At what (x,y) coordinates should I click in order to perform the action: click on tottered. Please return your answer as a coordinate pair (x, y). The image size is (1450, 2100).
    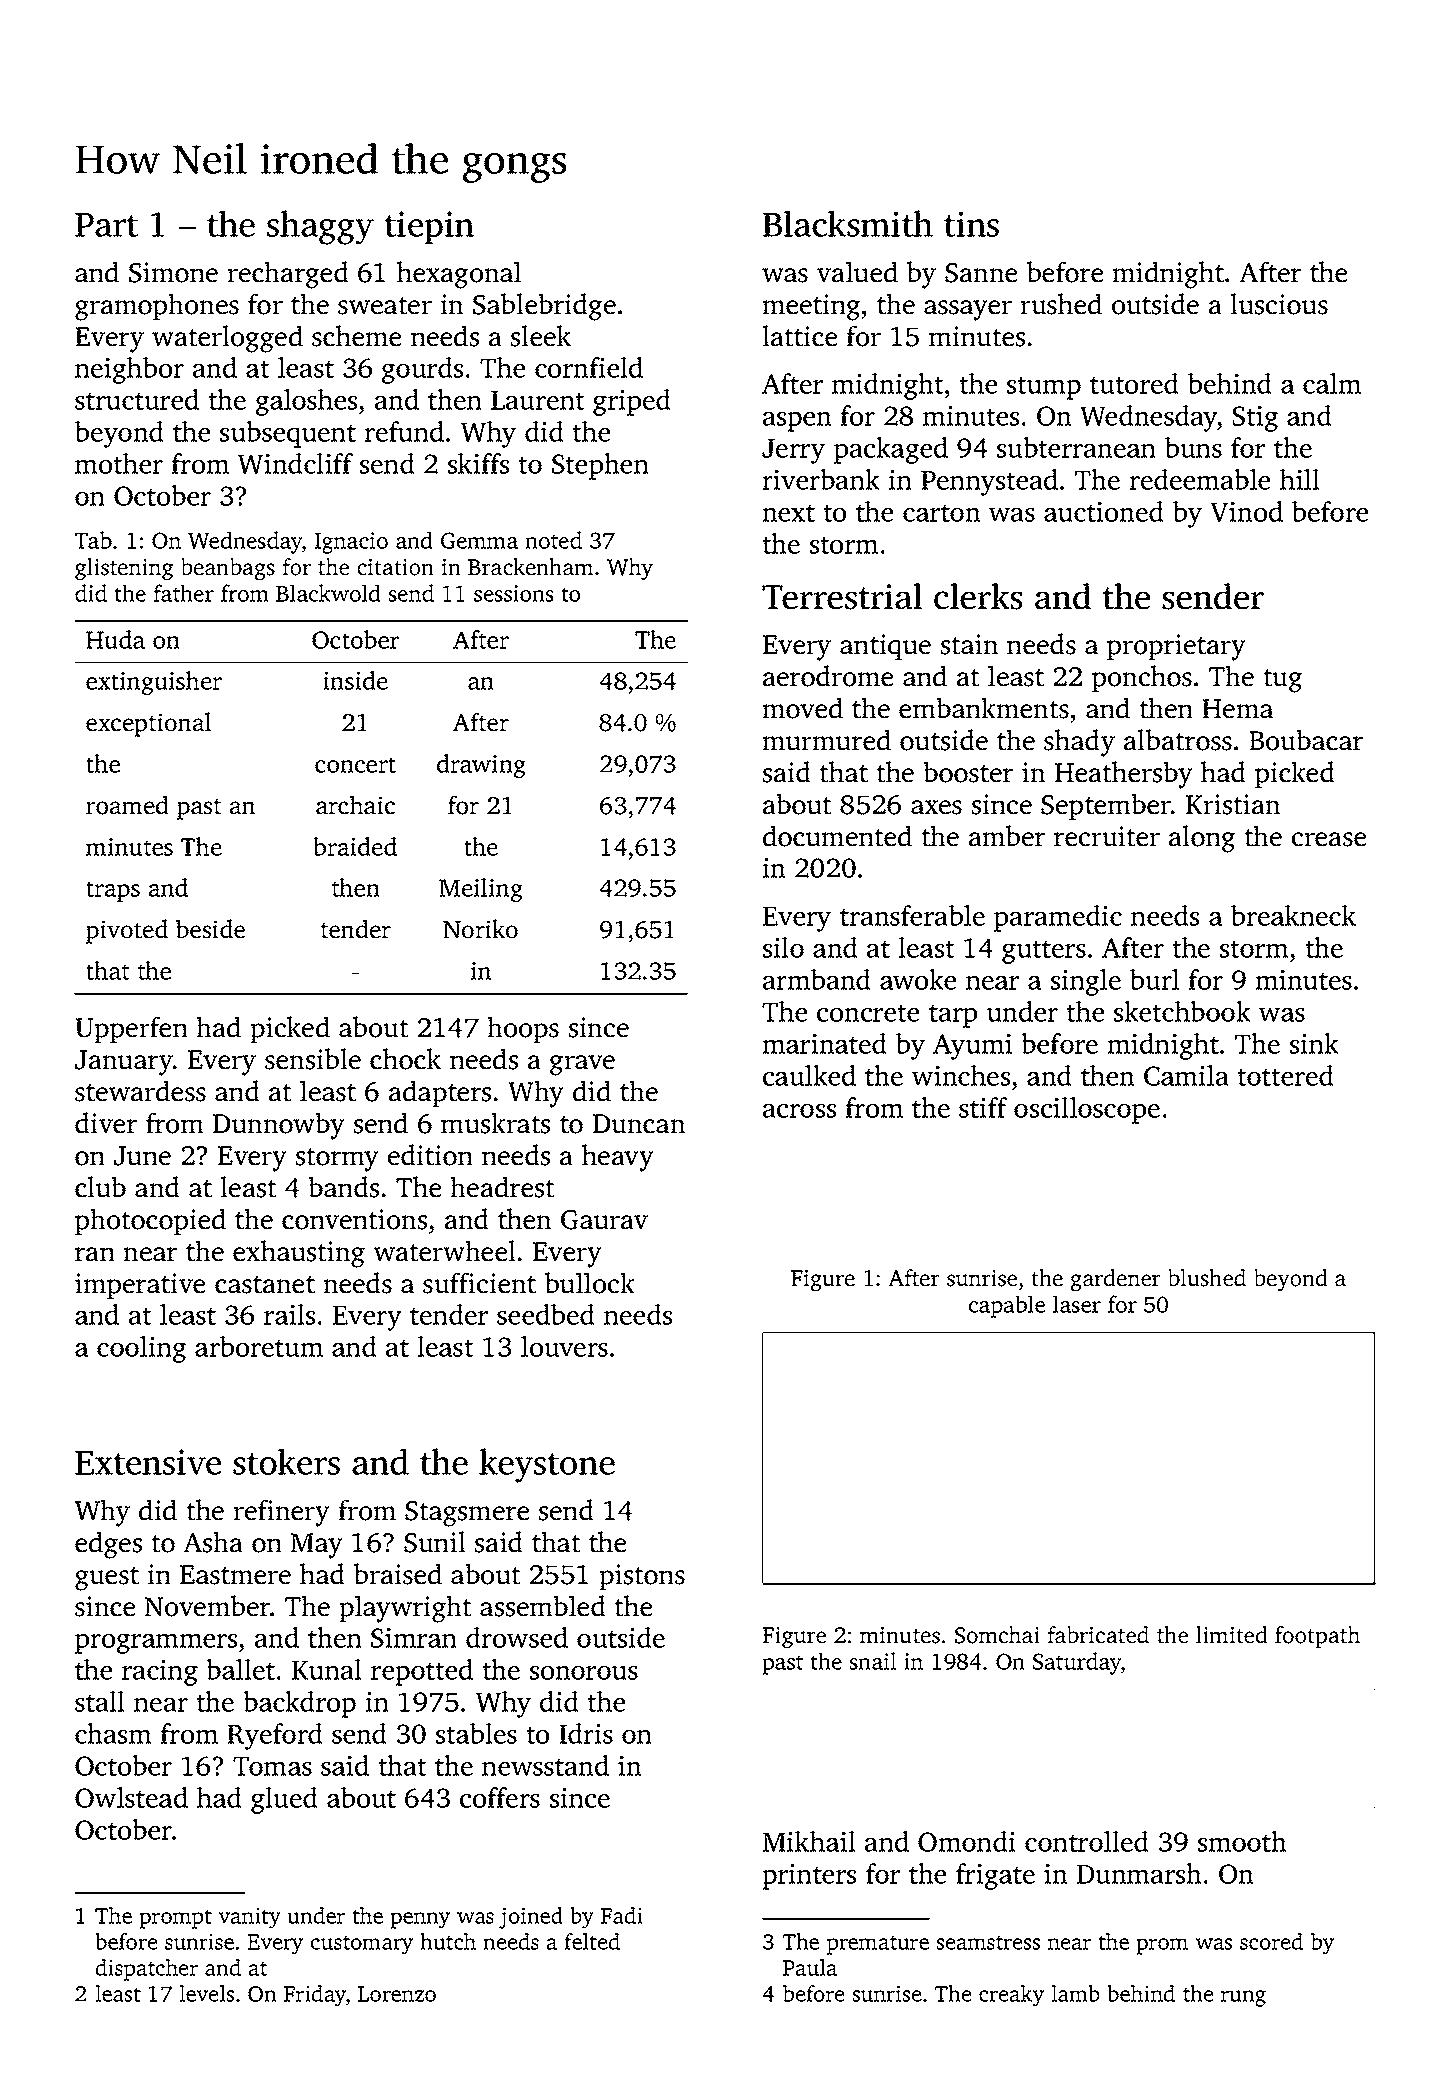
    Looking at the image, I should click on (1285, 1075).
